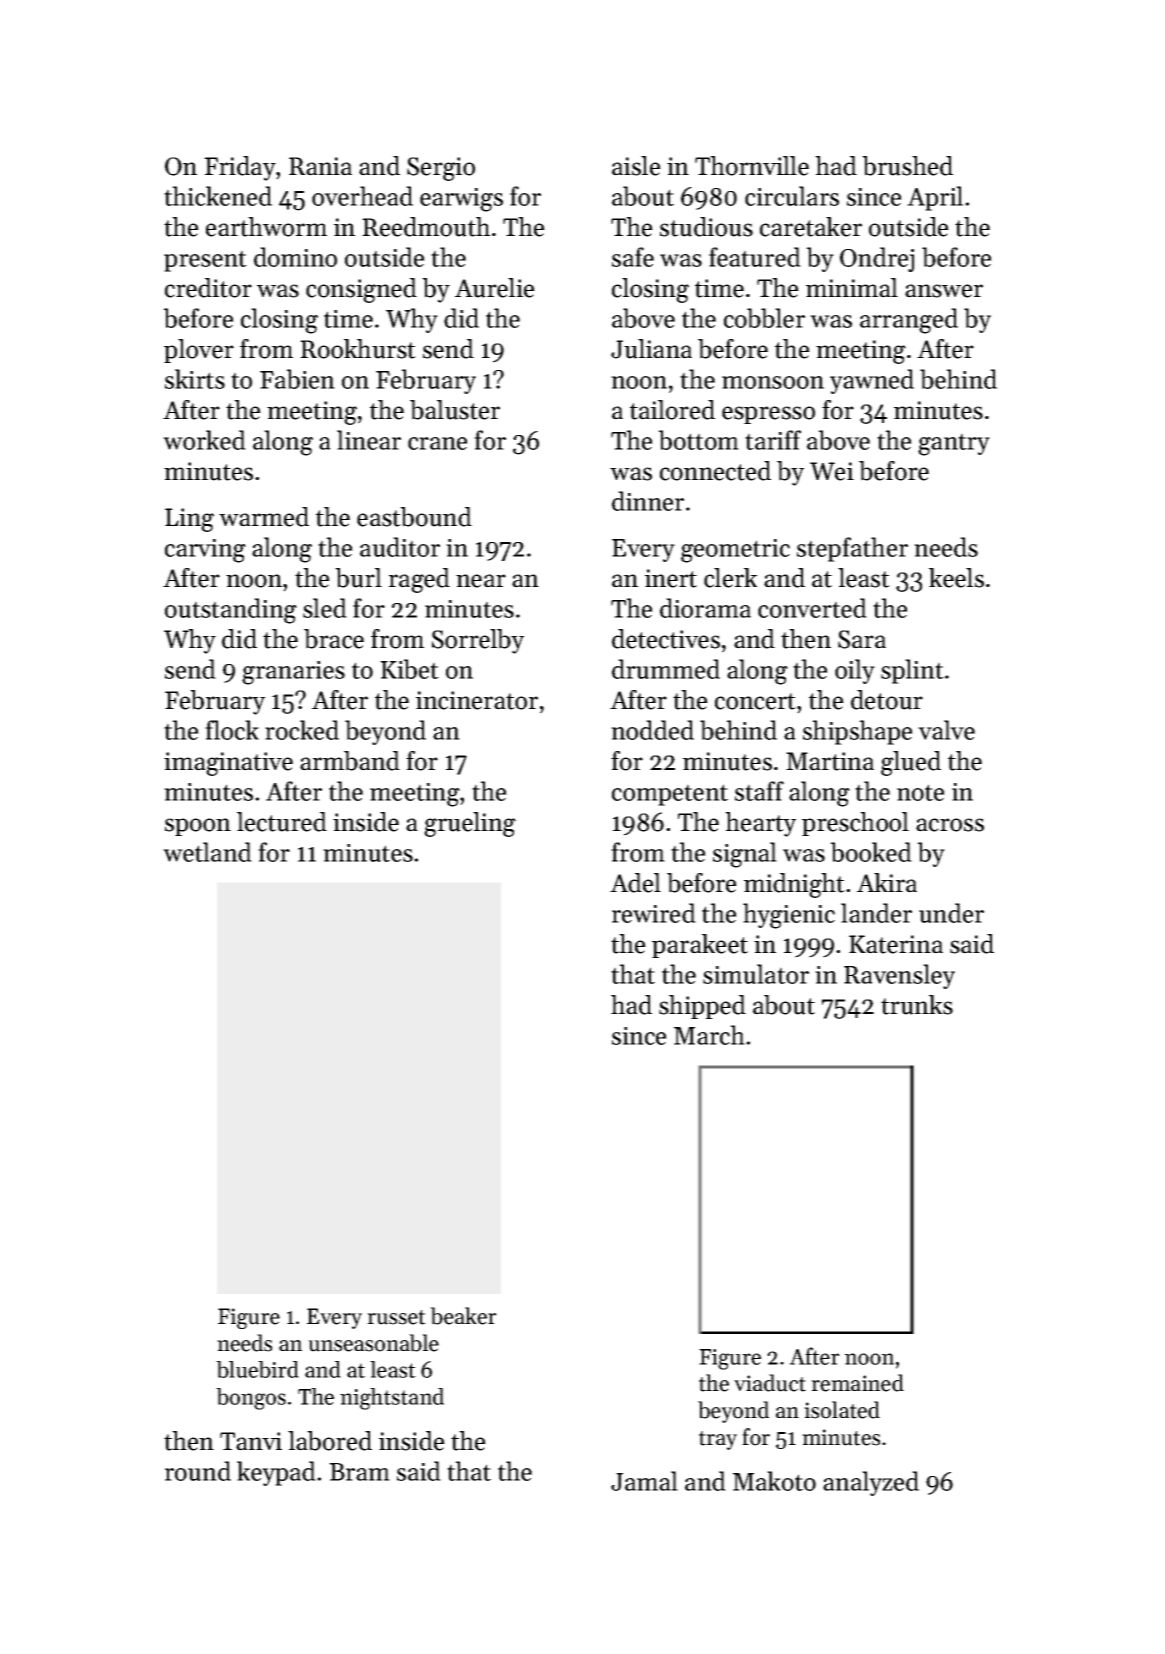 The width and height of the document is (1165, 1654). What do you see at coordinates (907, 166) in the document?
I see `brushed` at bounding box center [907, 166].
